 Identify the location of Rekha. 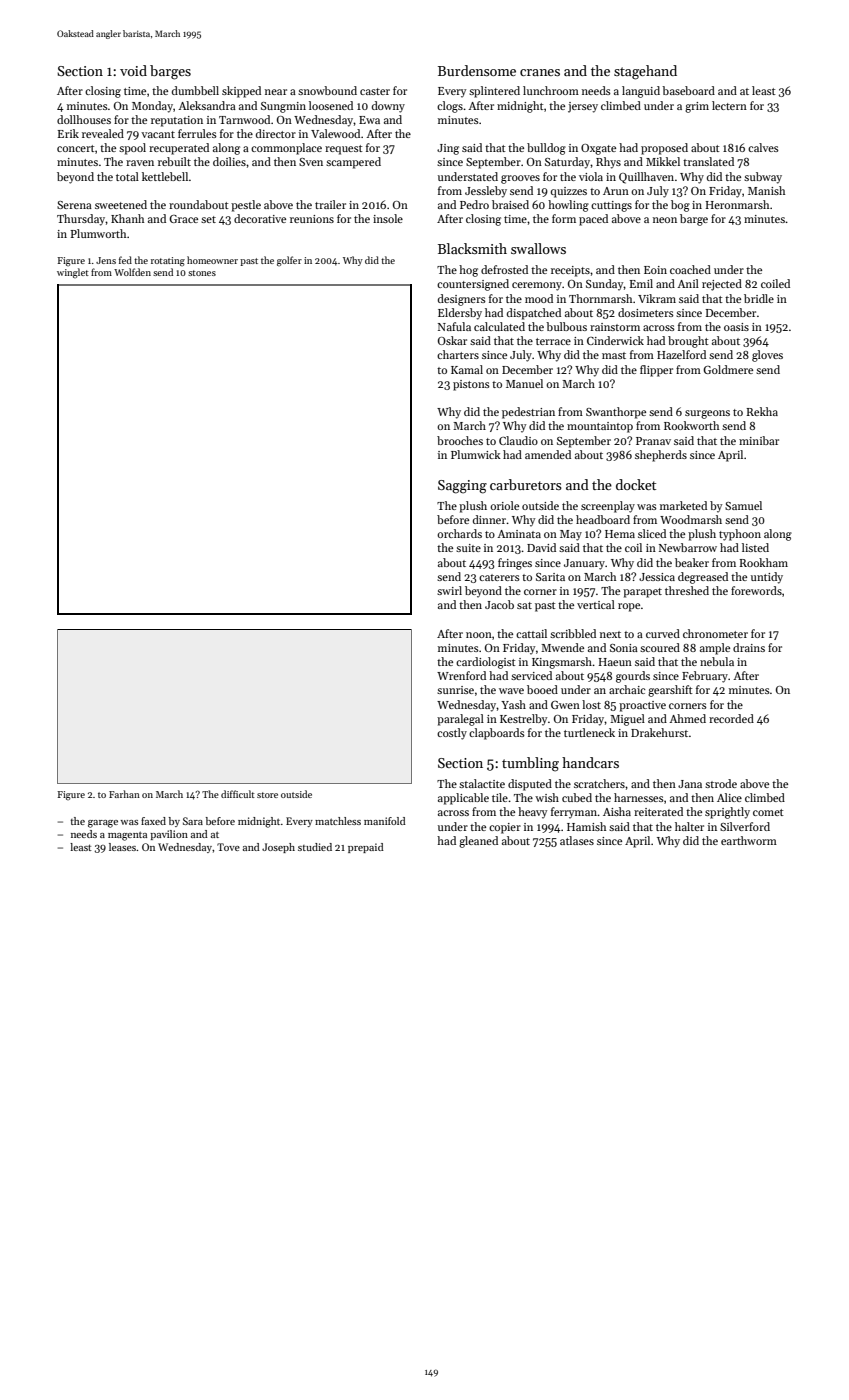
(762, 411).
